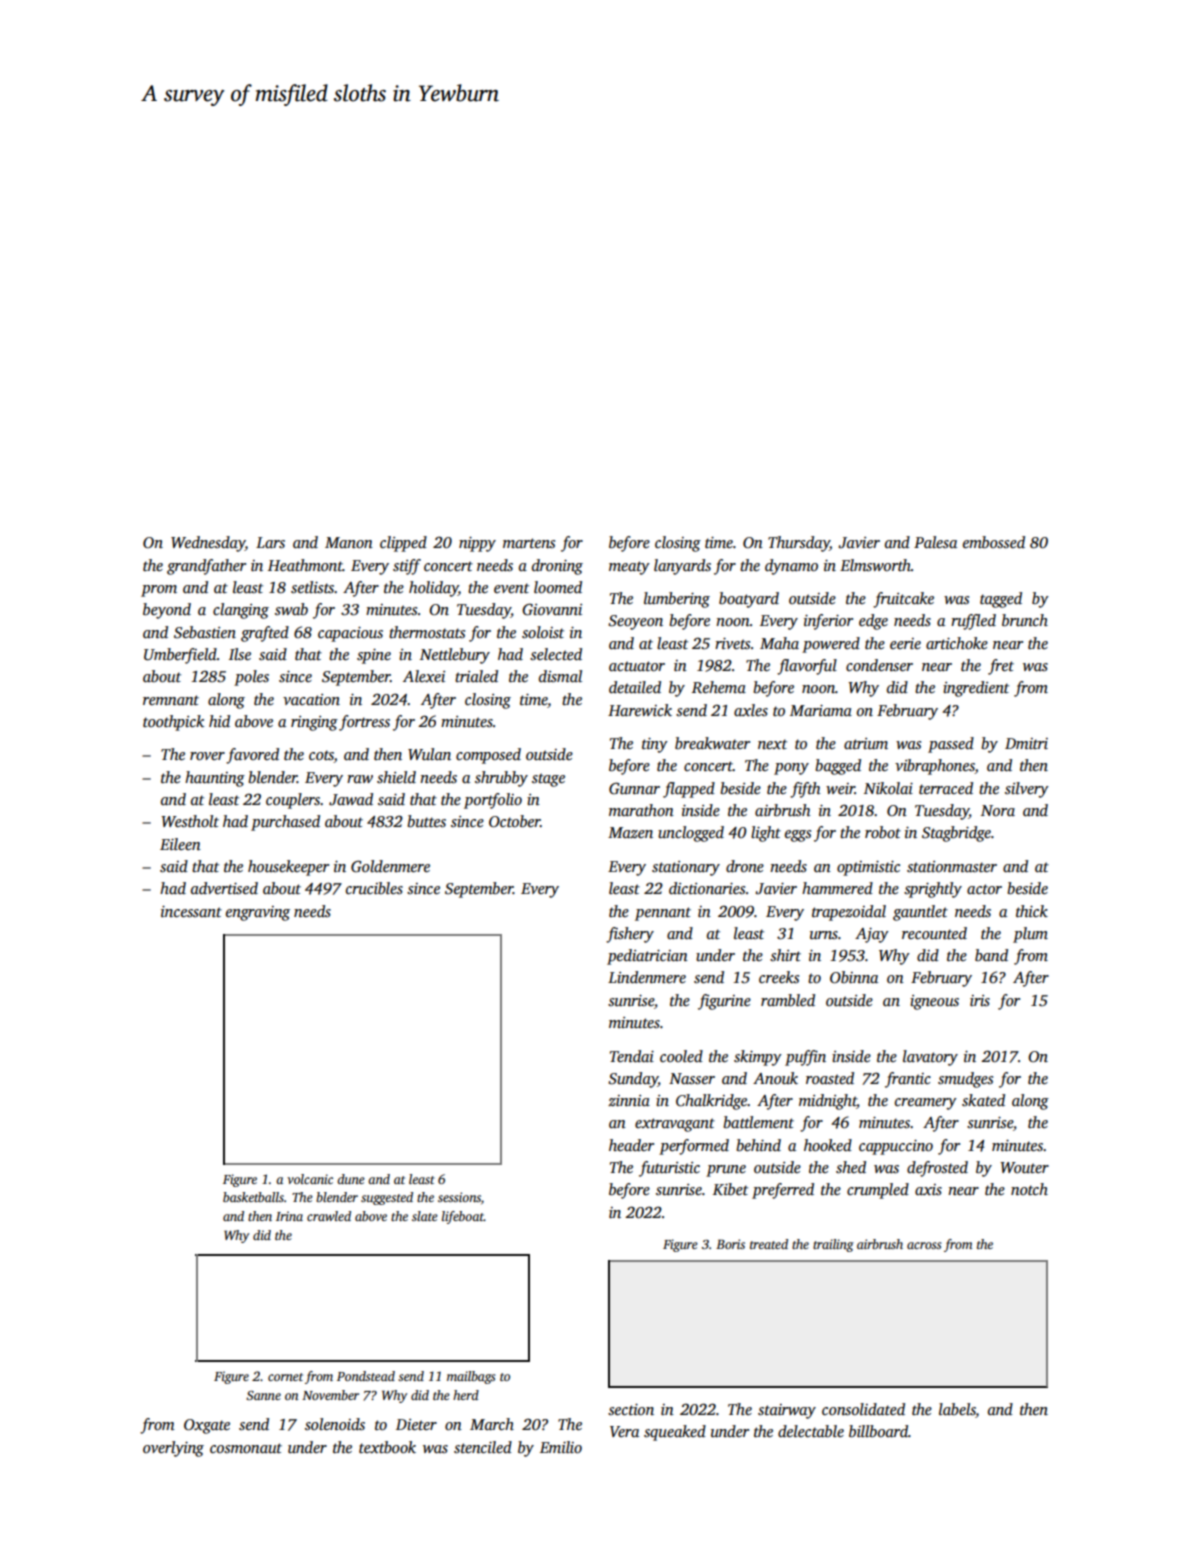 The width and height of the image is (1191, 1541). I want to click on martens, so click(529, 543).
